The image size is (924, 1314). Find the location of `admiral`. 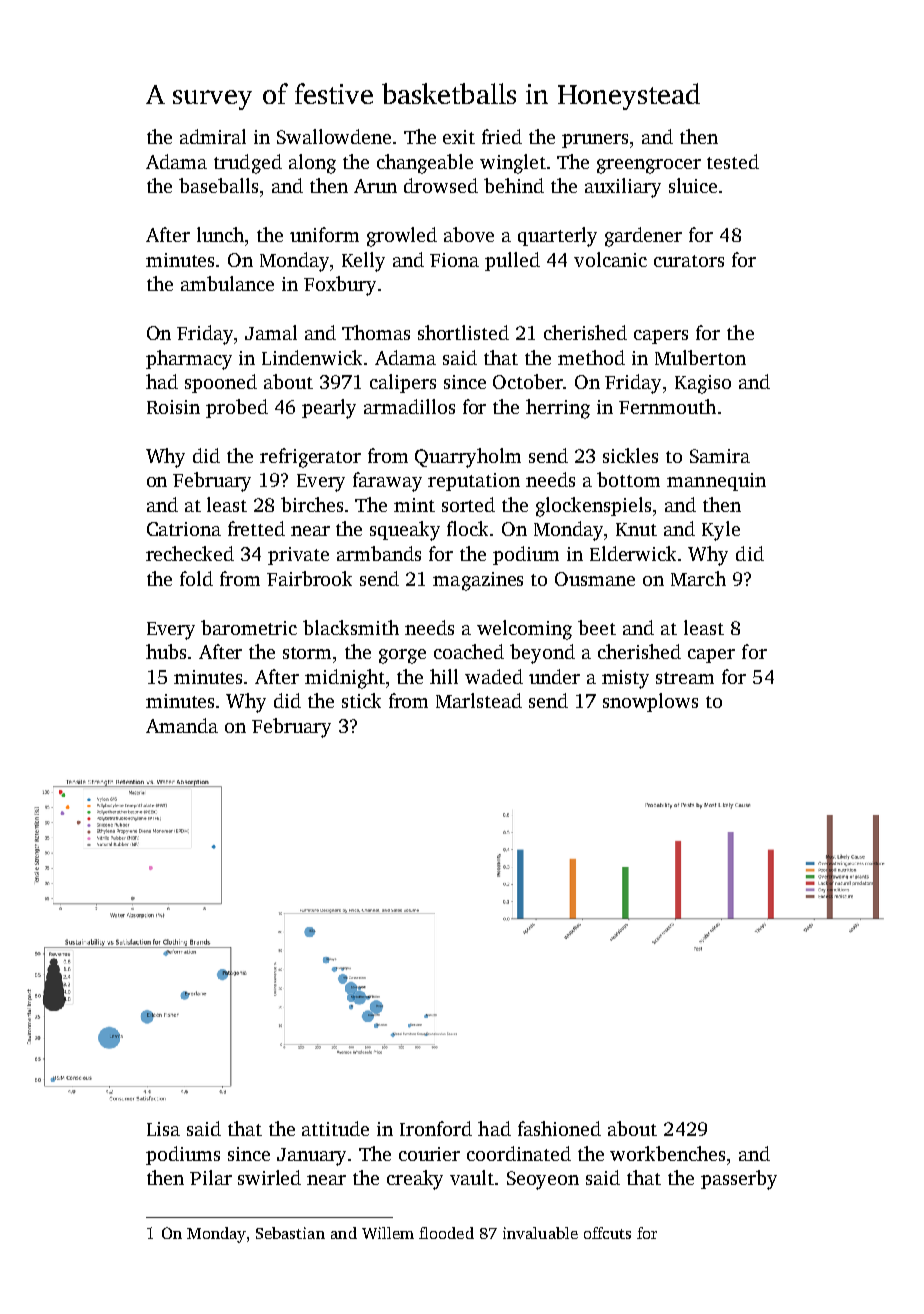

admiral is located at coordinates (213, 136).
